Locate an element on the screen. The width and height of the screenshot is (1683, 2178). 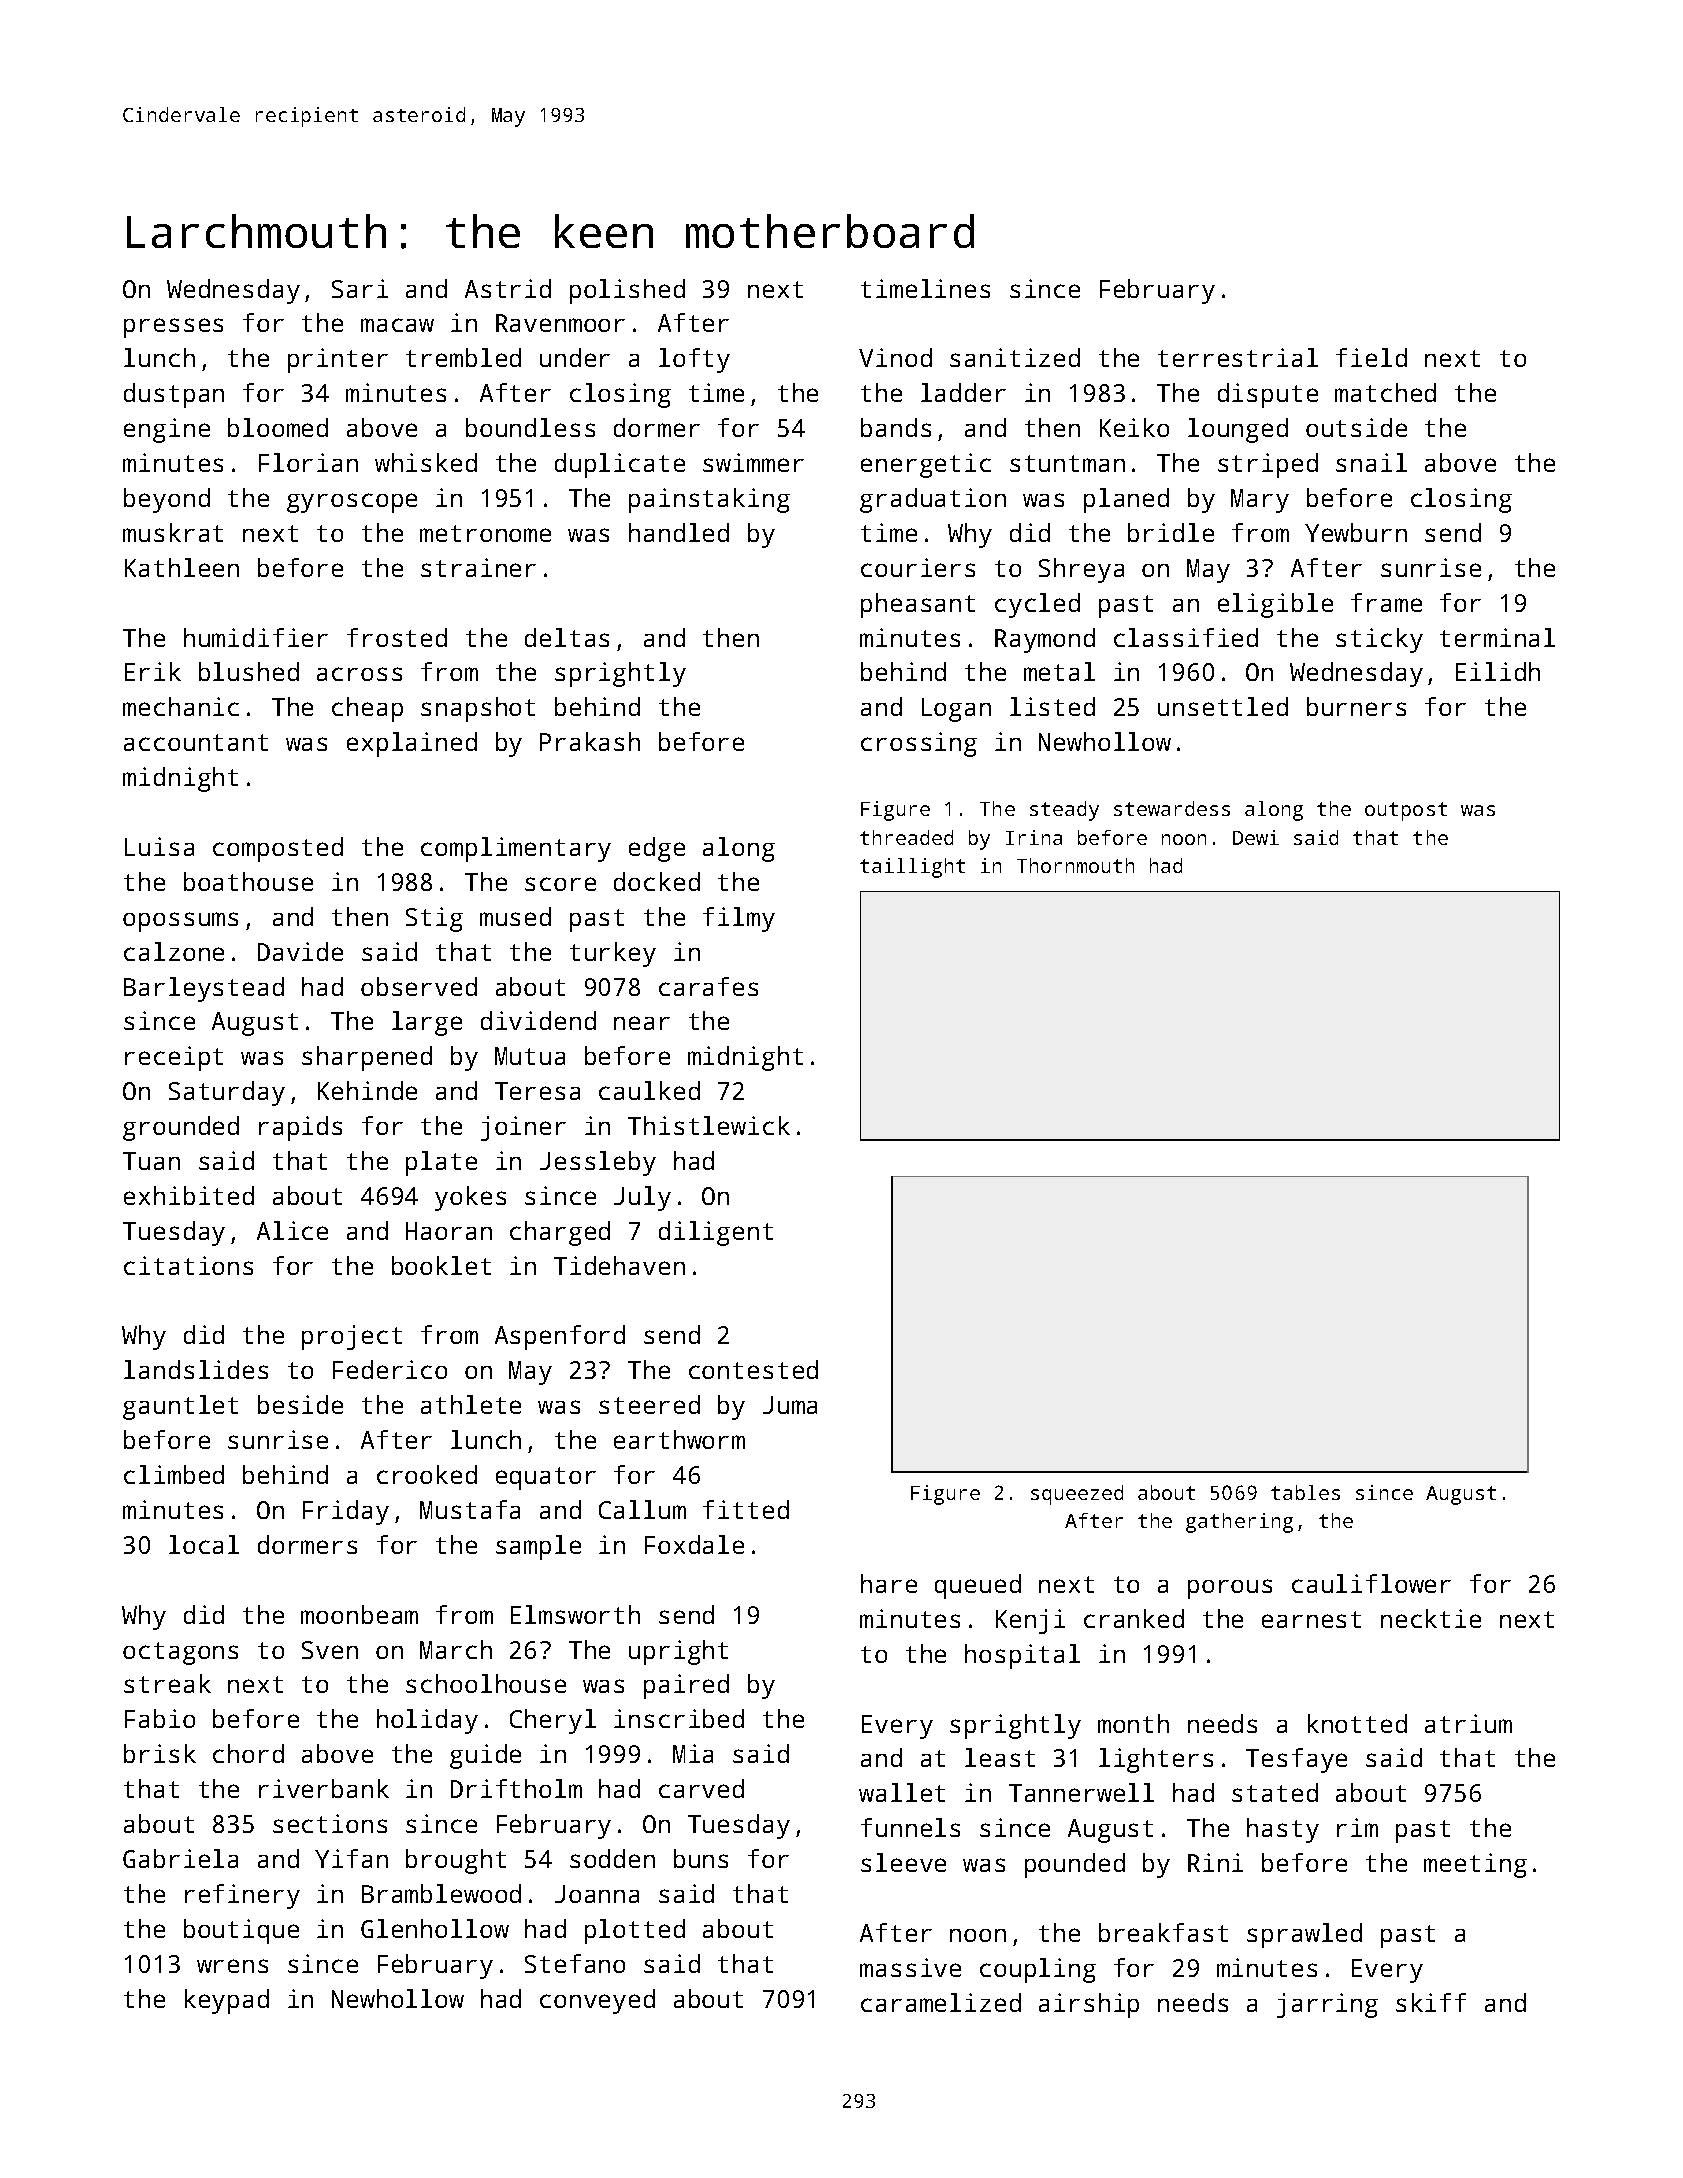
conveyed is located at coordinates (597, 2001).
